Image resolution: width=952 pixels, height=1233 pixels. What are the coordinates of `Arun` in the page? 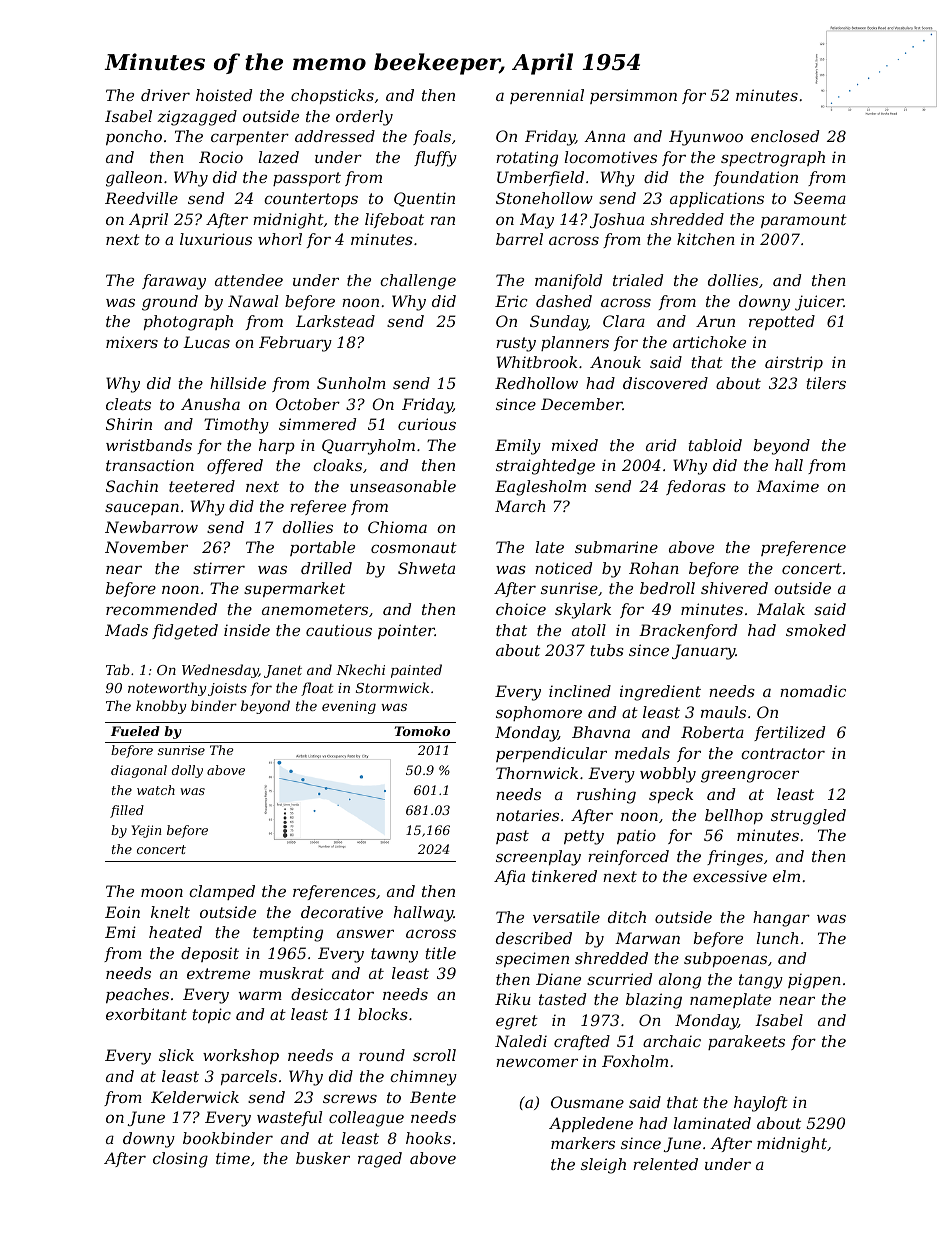 It's located at (715, 321).
